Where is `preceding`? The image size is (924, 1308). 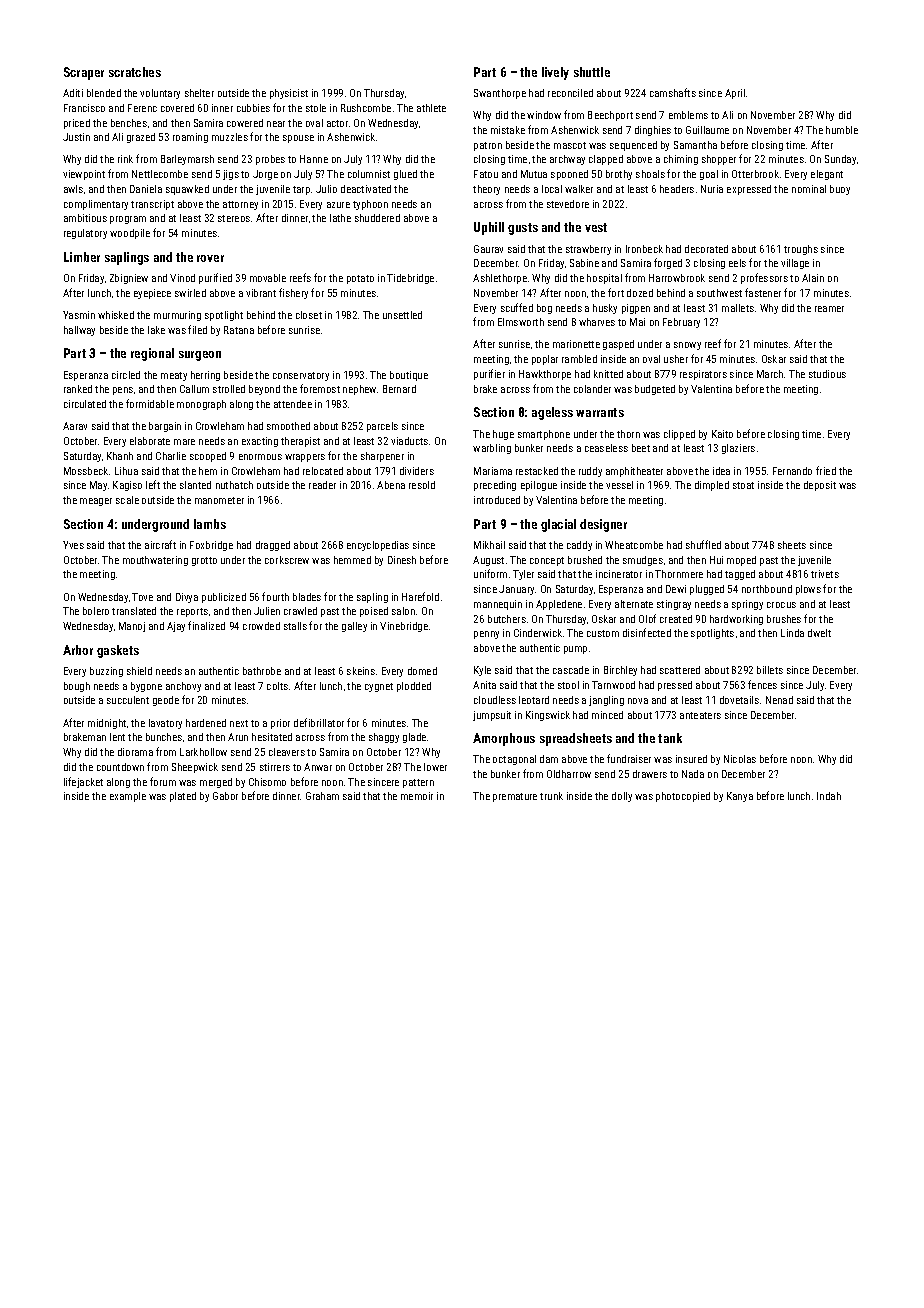 preceding is located at coordinates (495, 486).
